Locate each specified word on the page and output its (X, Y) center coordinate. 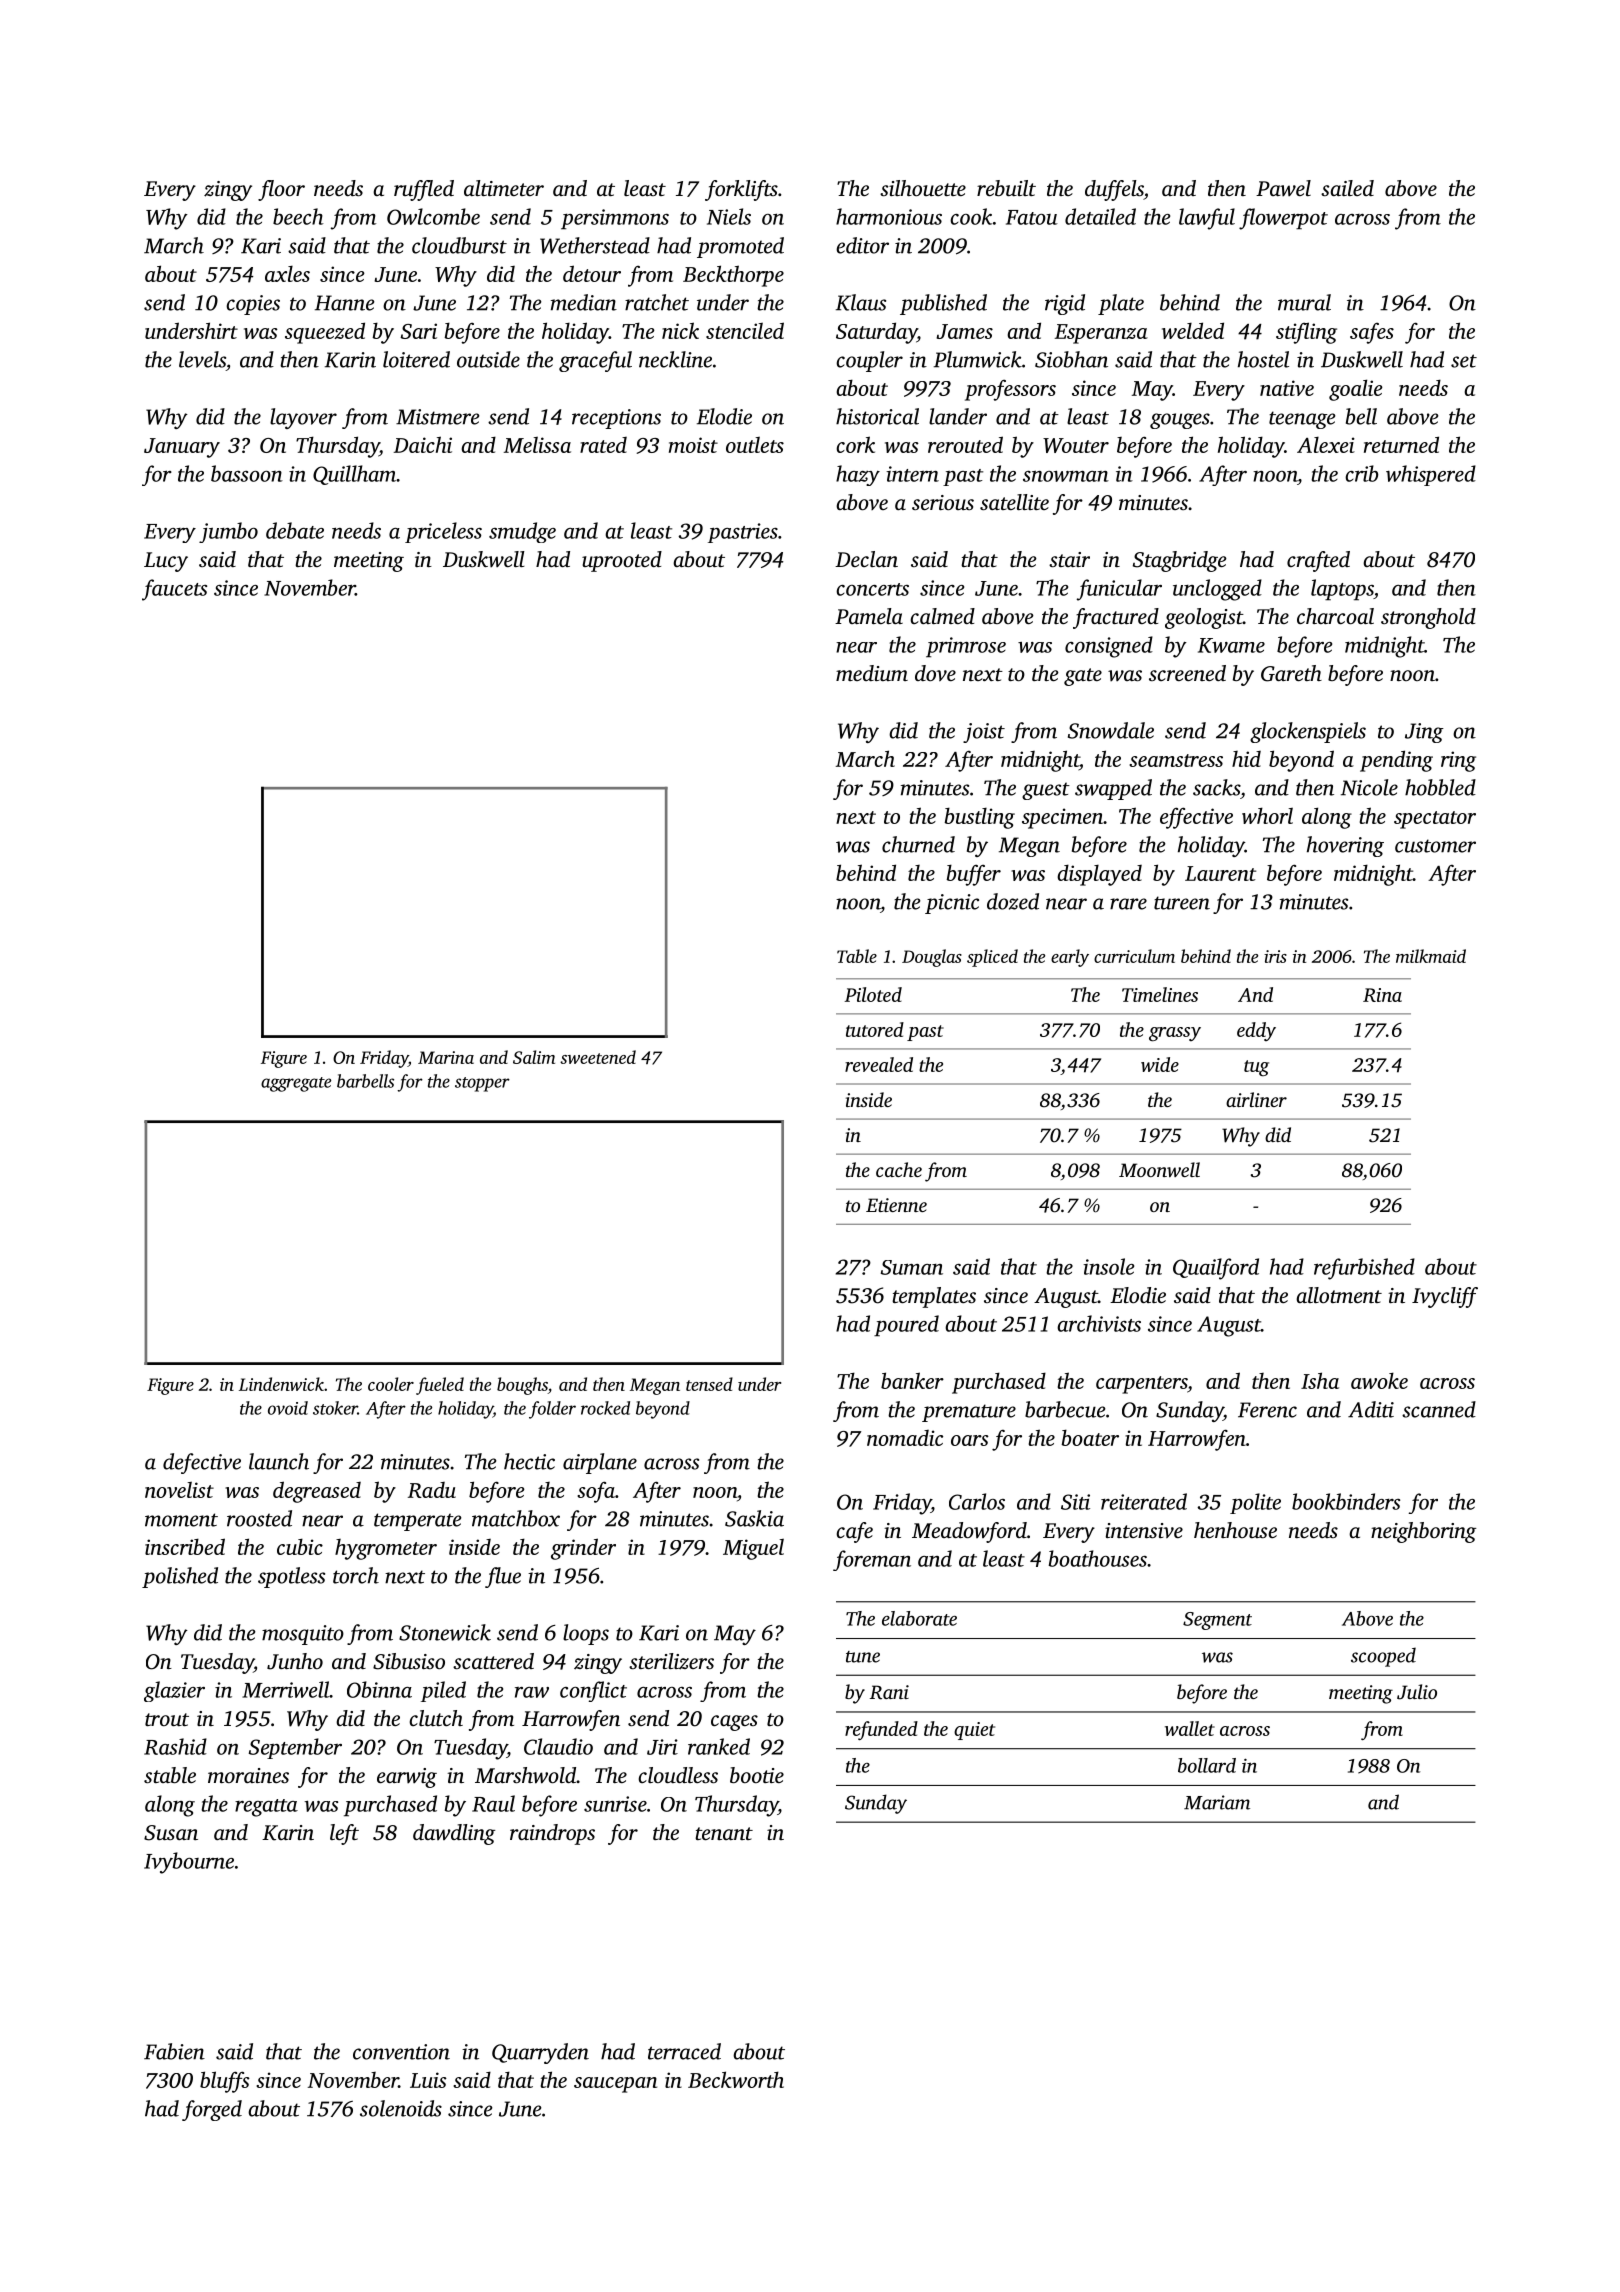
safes (1372, 333)
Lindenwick (281, 1384)
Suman (912, 1267)
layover (303, 418)
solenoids (401, 2108)
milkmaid (1431, 956)
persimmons (615, 219)
